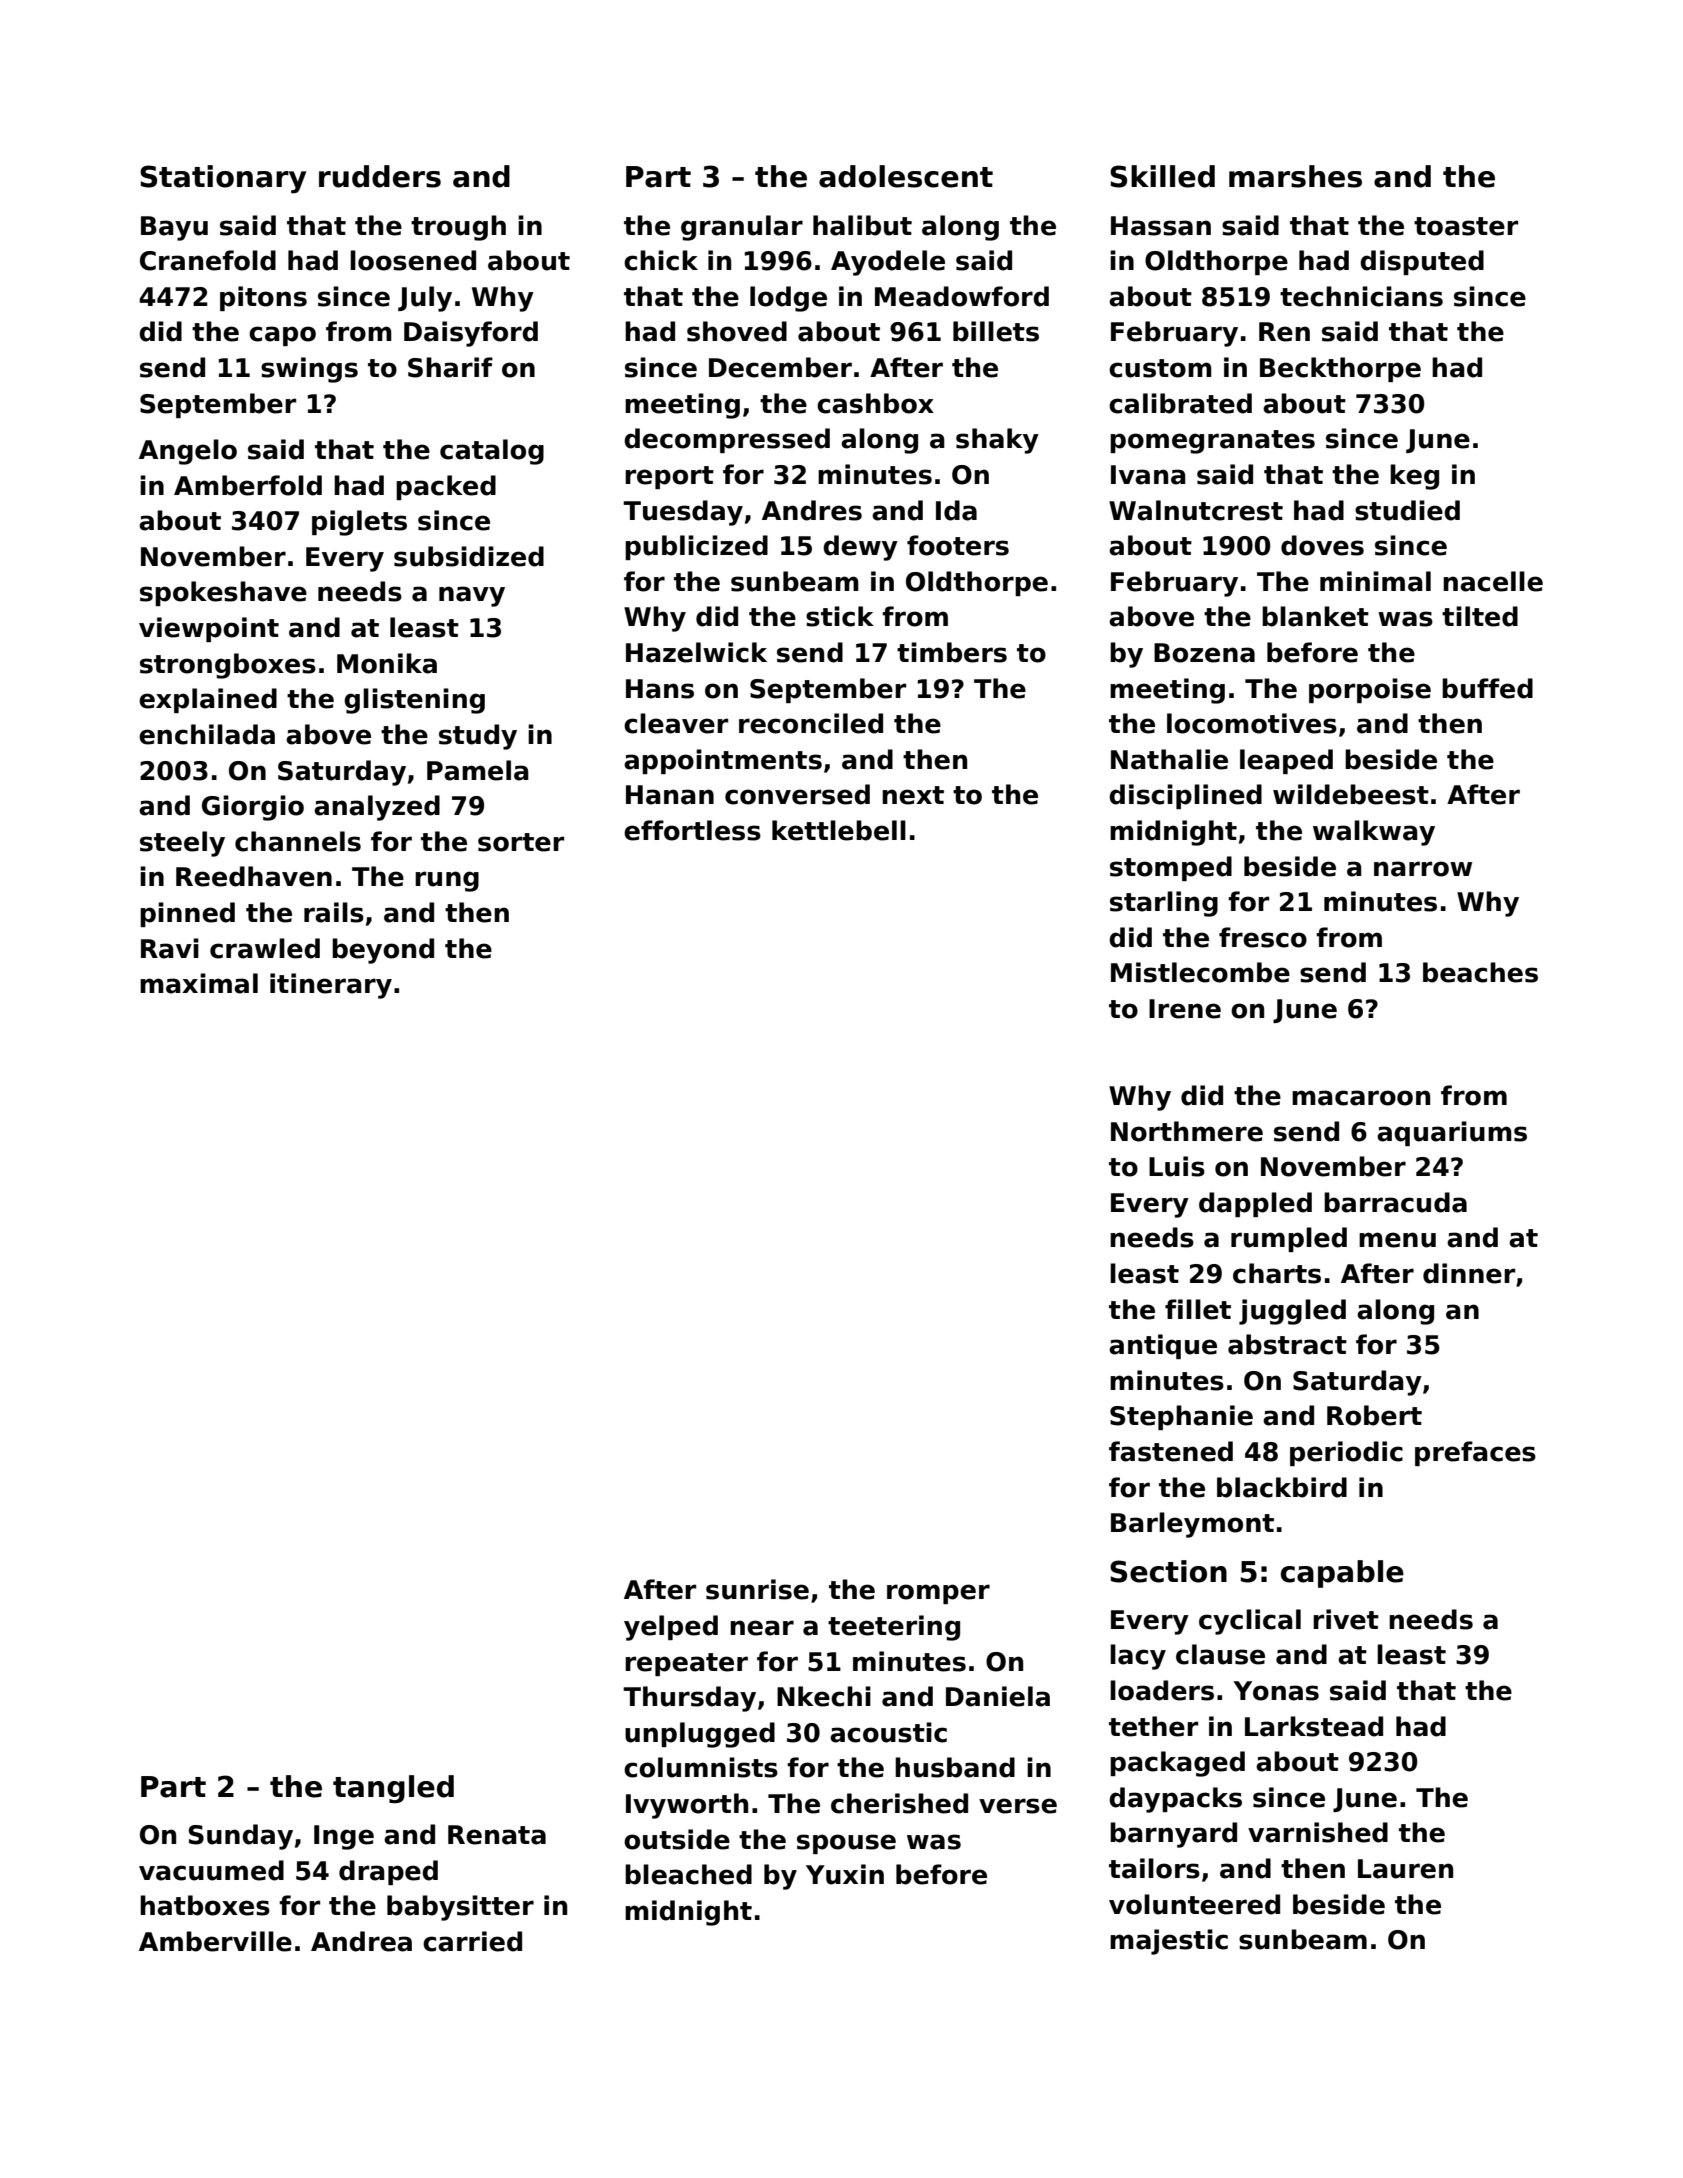  Describe the element at coordinates (174, 228) in the page. I see `Bayu` at that location.
